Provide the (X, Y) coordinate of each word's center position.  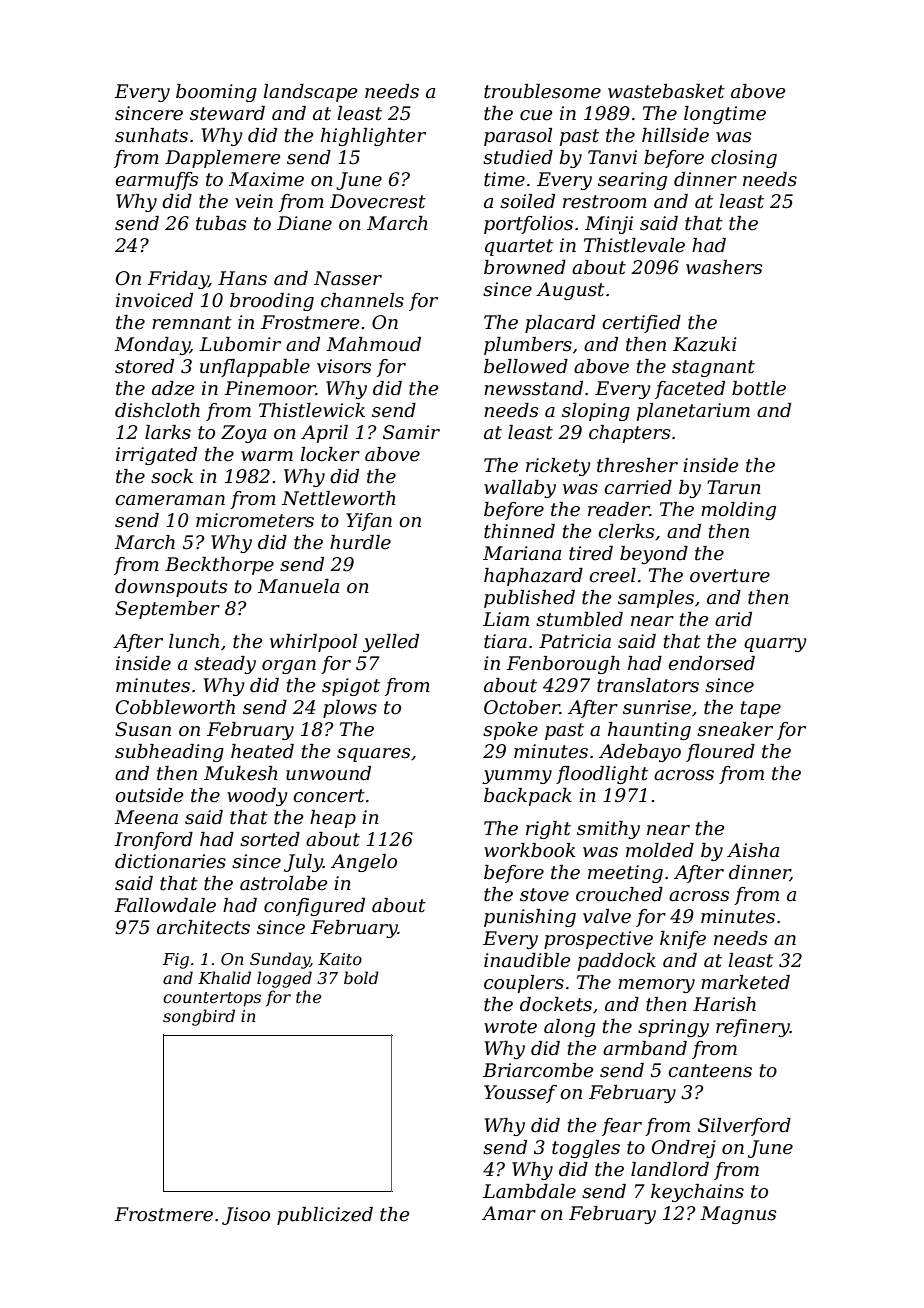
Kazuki (705, 344)
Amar (509, 1213)
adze (173, 388)
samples (656, 599)
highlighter (373, 137)
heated (262, 751)
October (522, 707)
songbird (199, 1017)
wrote (510, 1027)
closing (744, 159)
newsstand (533, 388)
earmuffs (156, 181)
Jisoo (246, 1216)
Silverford (744, 1127)
